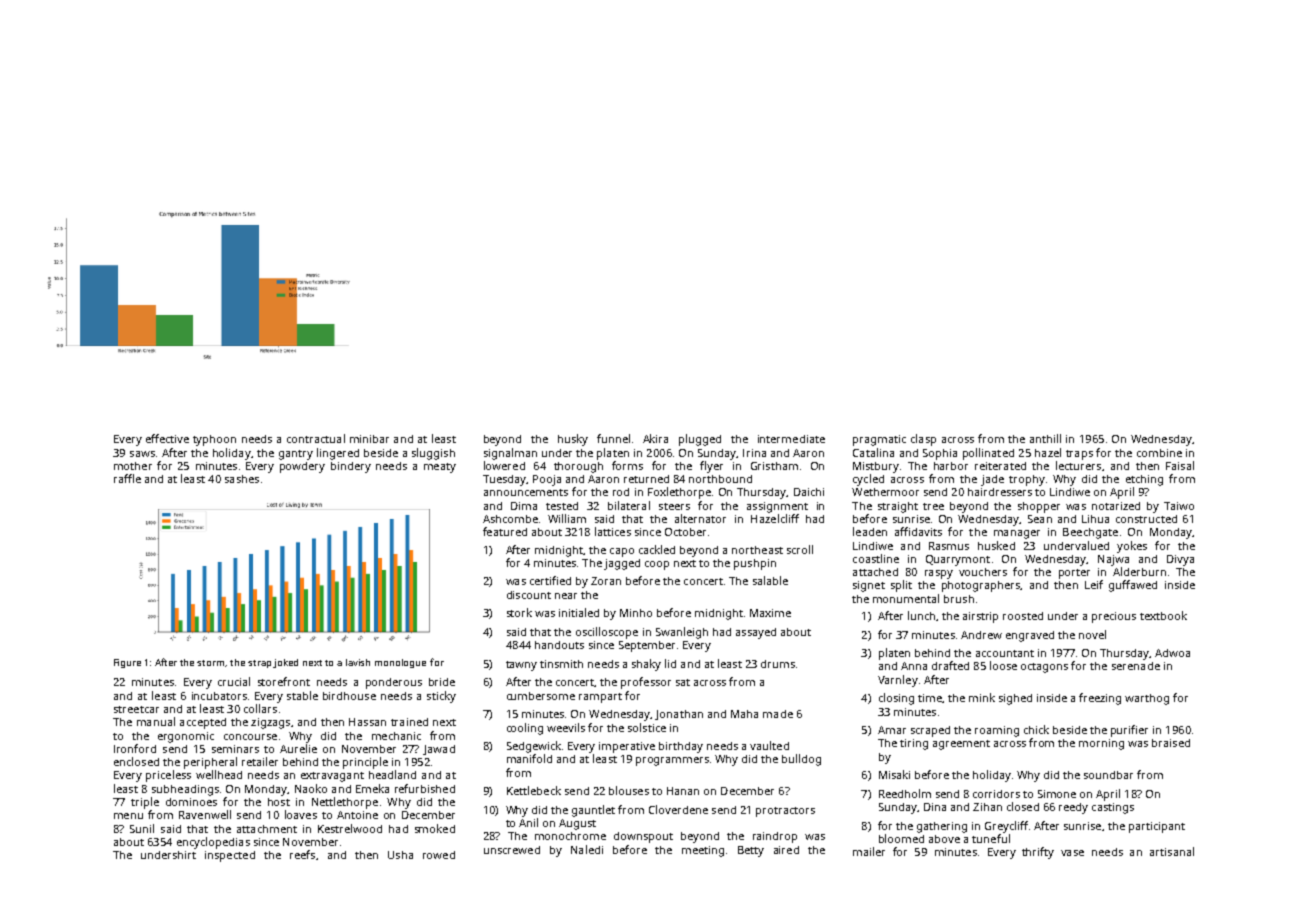 Image resolution: width=1308 pixels, height=924 pixels. I want to click on Ironford, so click(135, 748).
